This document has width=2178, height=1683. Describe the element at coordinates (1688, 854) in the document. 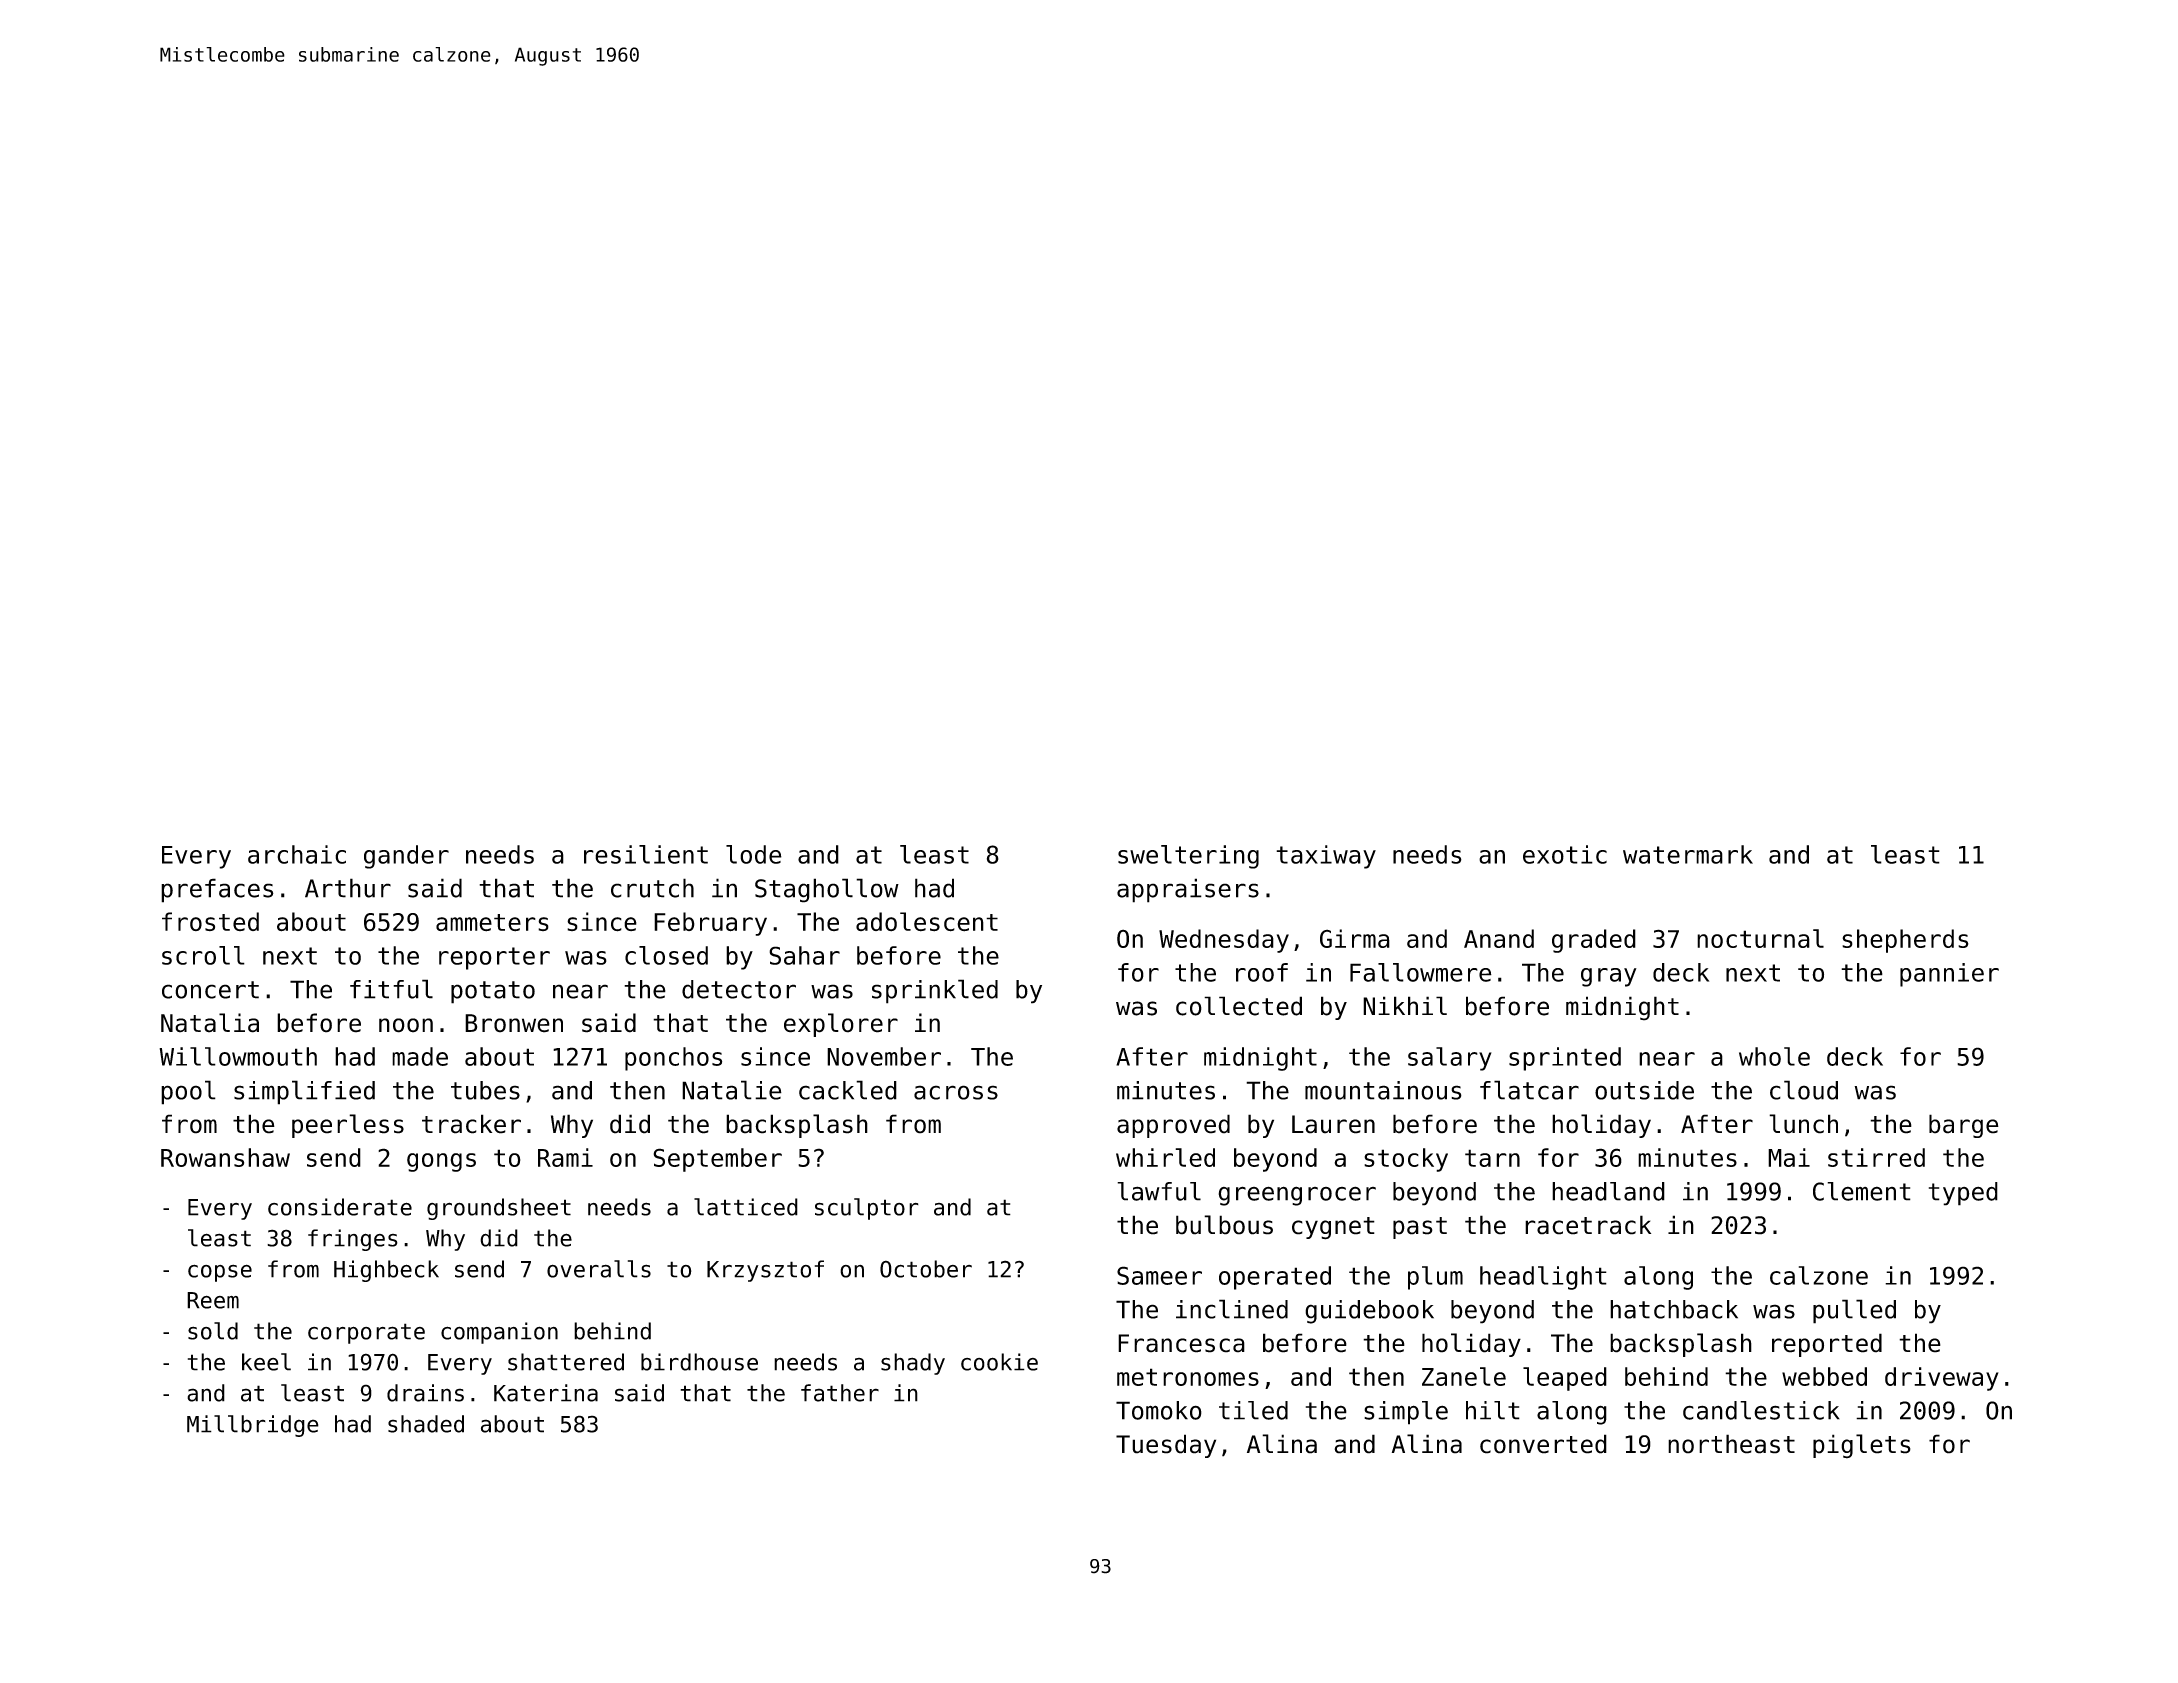

I see `watermark` at that location.
